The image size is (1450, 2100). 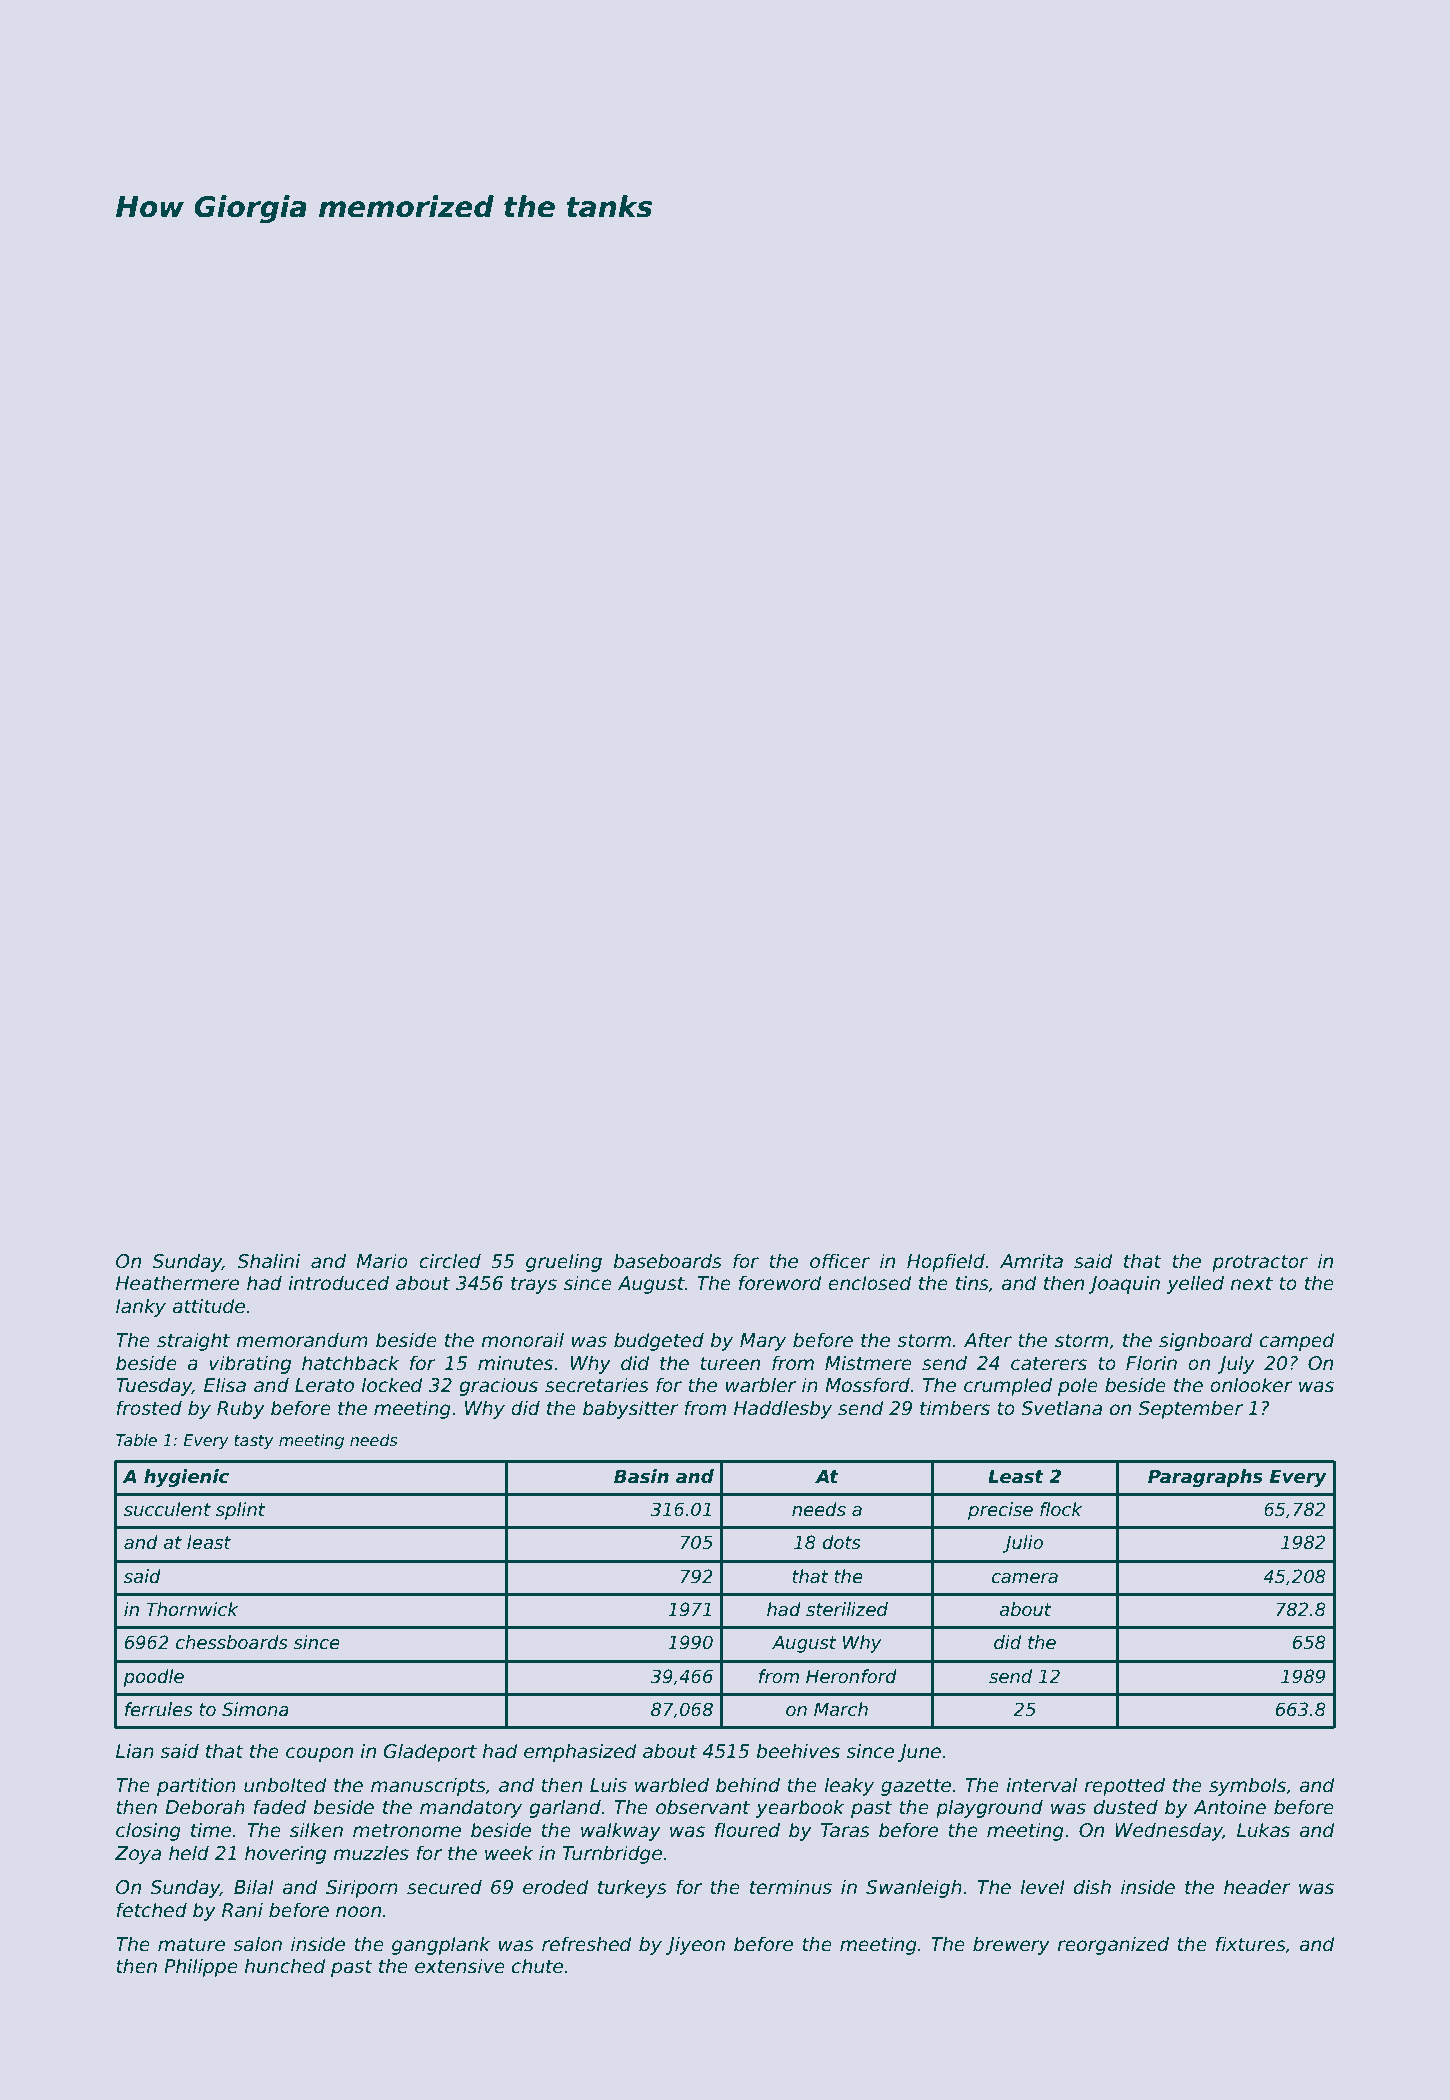 I want to click on splint, so click(x=241, y=1511).
